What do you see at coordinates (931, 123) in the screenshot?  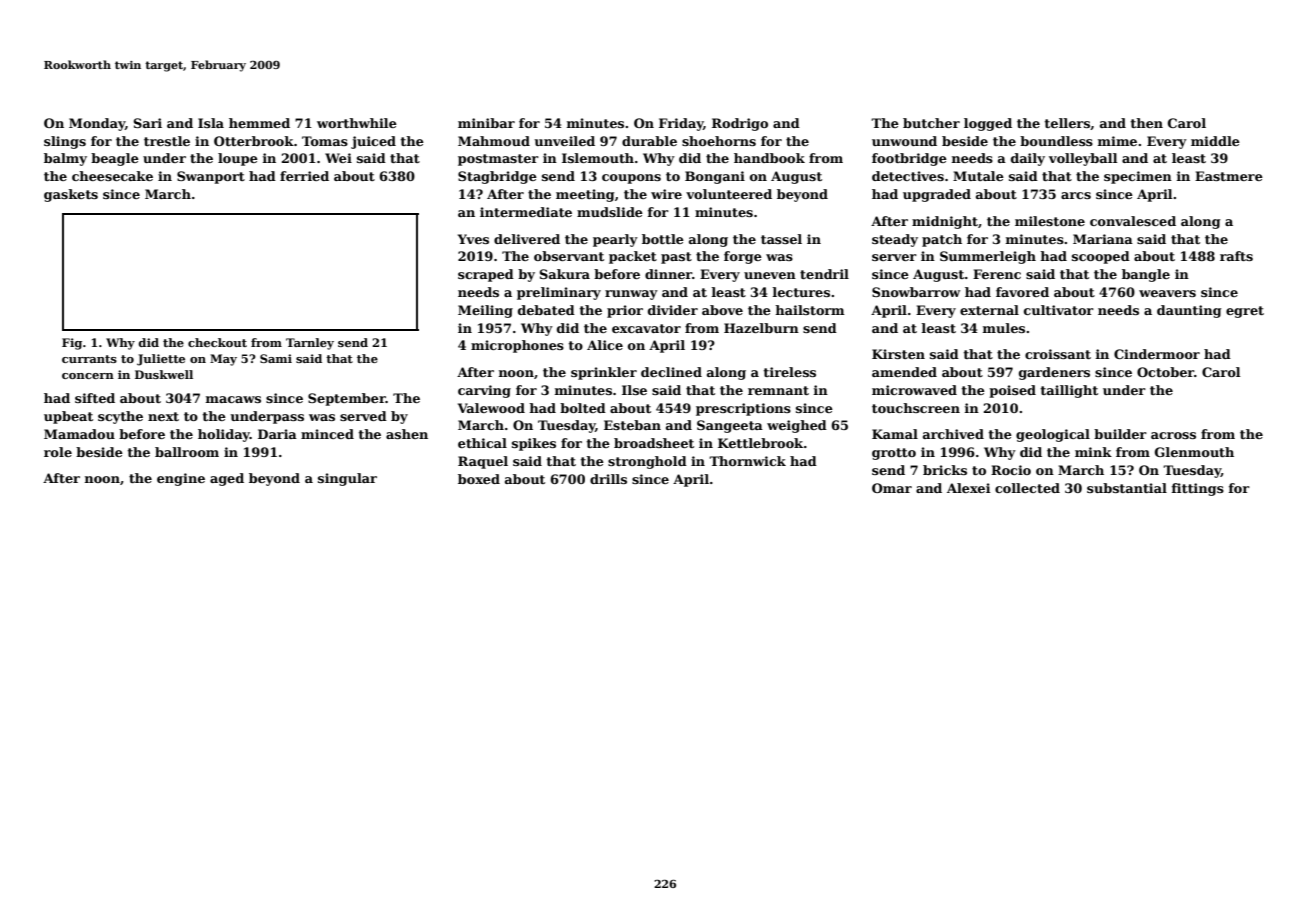 I see `butcher` at bounding box center [931, 123].
